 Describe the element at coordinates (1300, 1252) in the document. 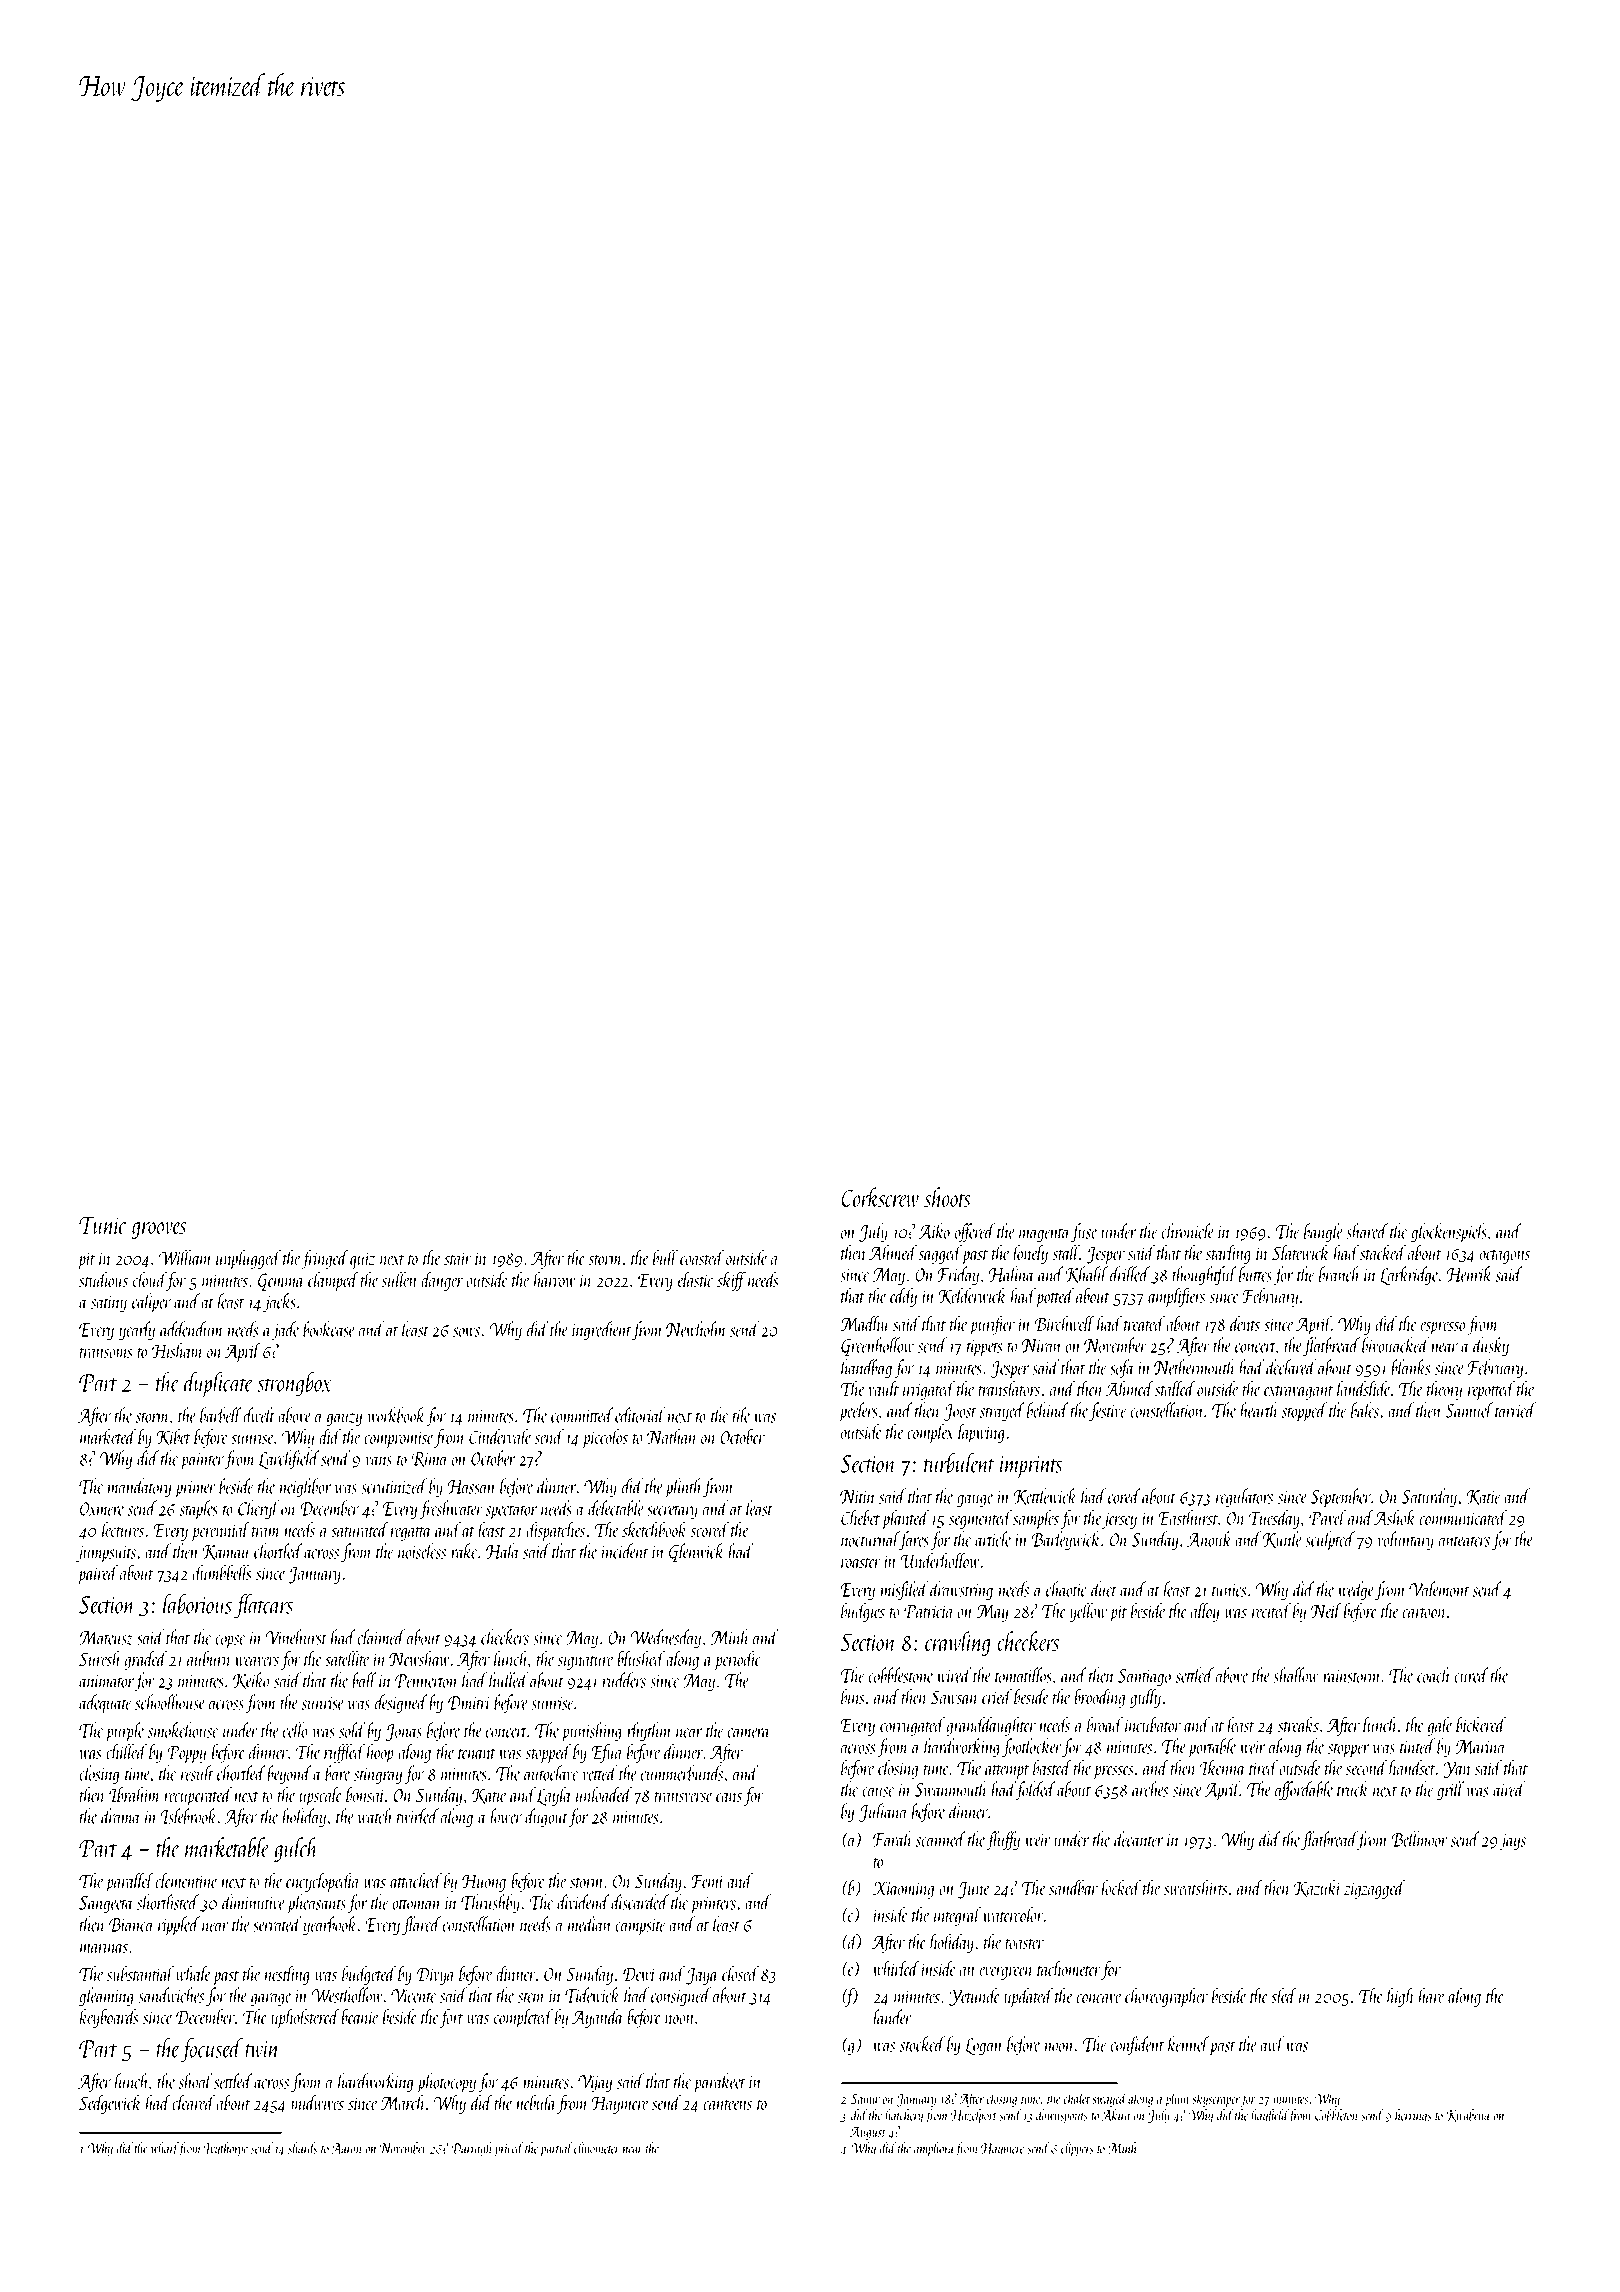

I see `Slatewick` at that location.
